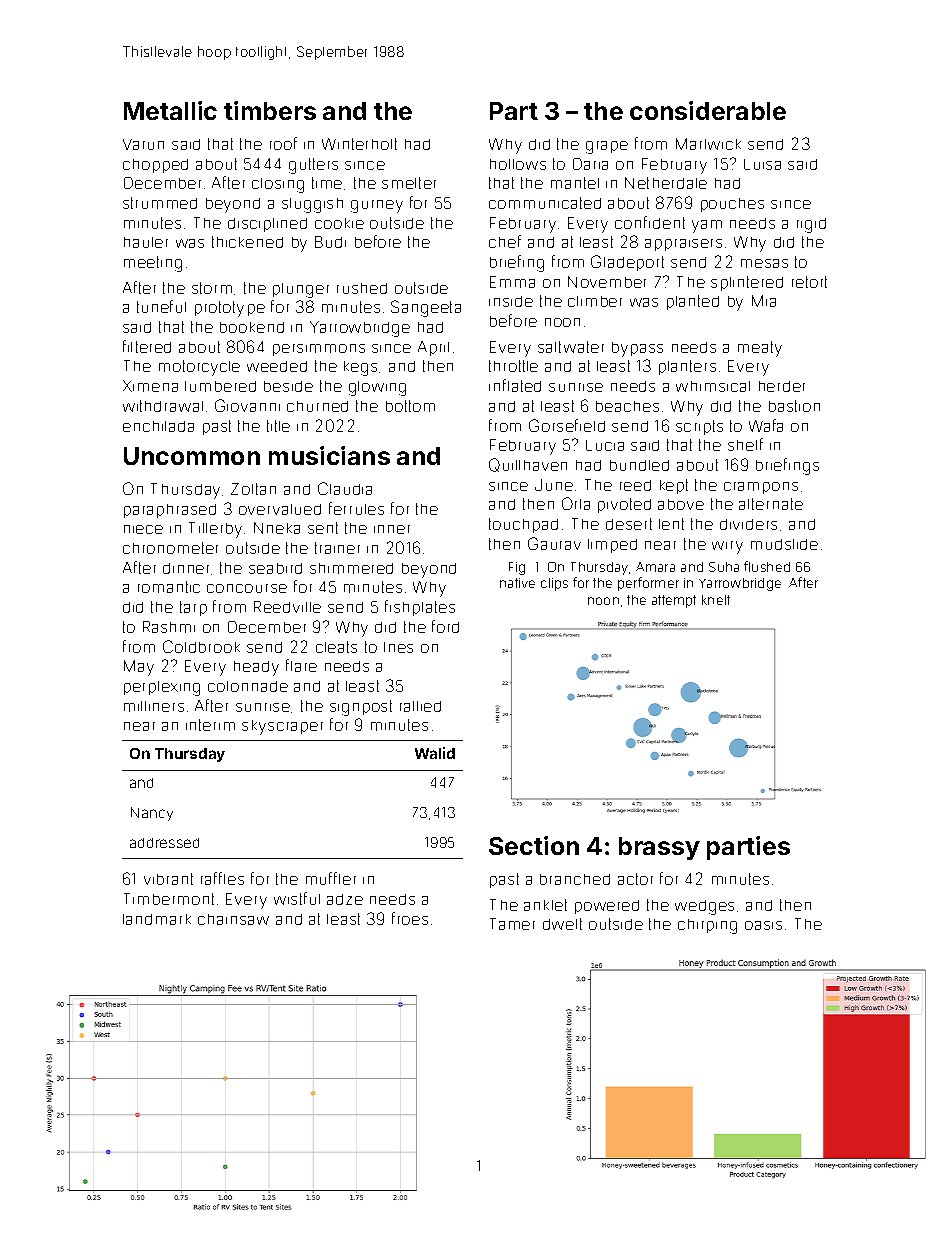  What do you see at coordinates (528, 465) in the screenshot?
I see `Quillhaven` at bounding box center [528, 465].
